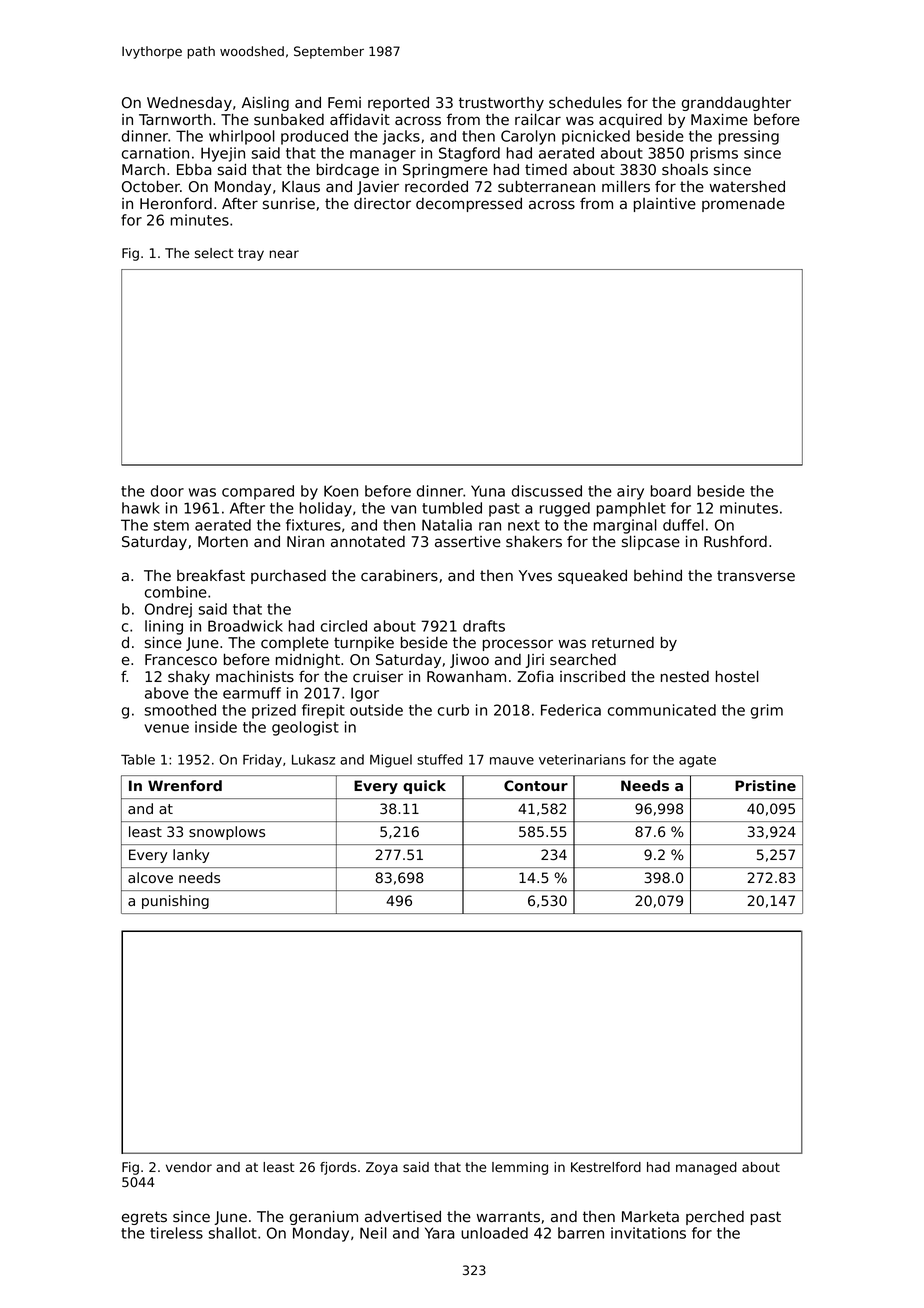  Describe the element at coordinates (469, 661) in the screenshot. I see `Jiwoo` at that location.
